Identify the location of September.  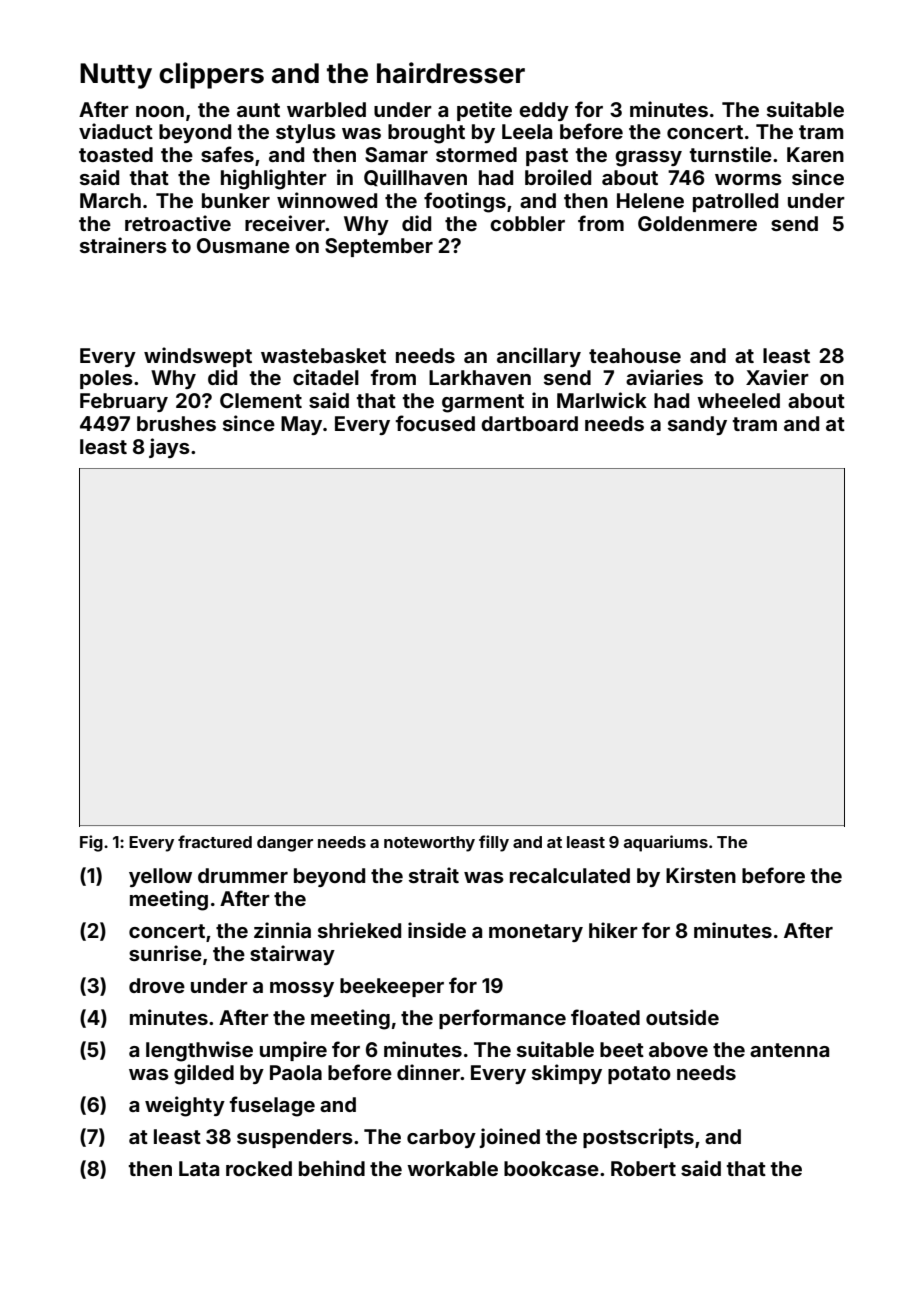
(379, 247).
